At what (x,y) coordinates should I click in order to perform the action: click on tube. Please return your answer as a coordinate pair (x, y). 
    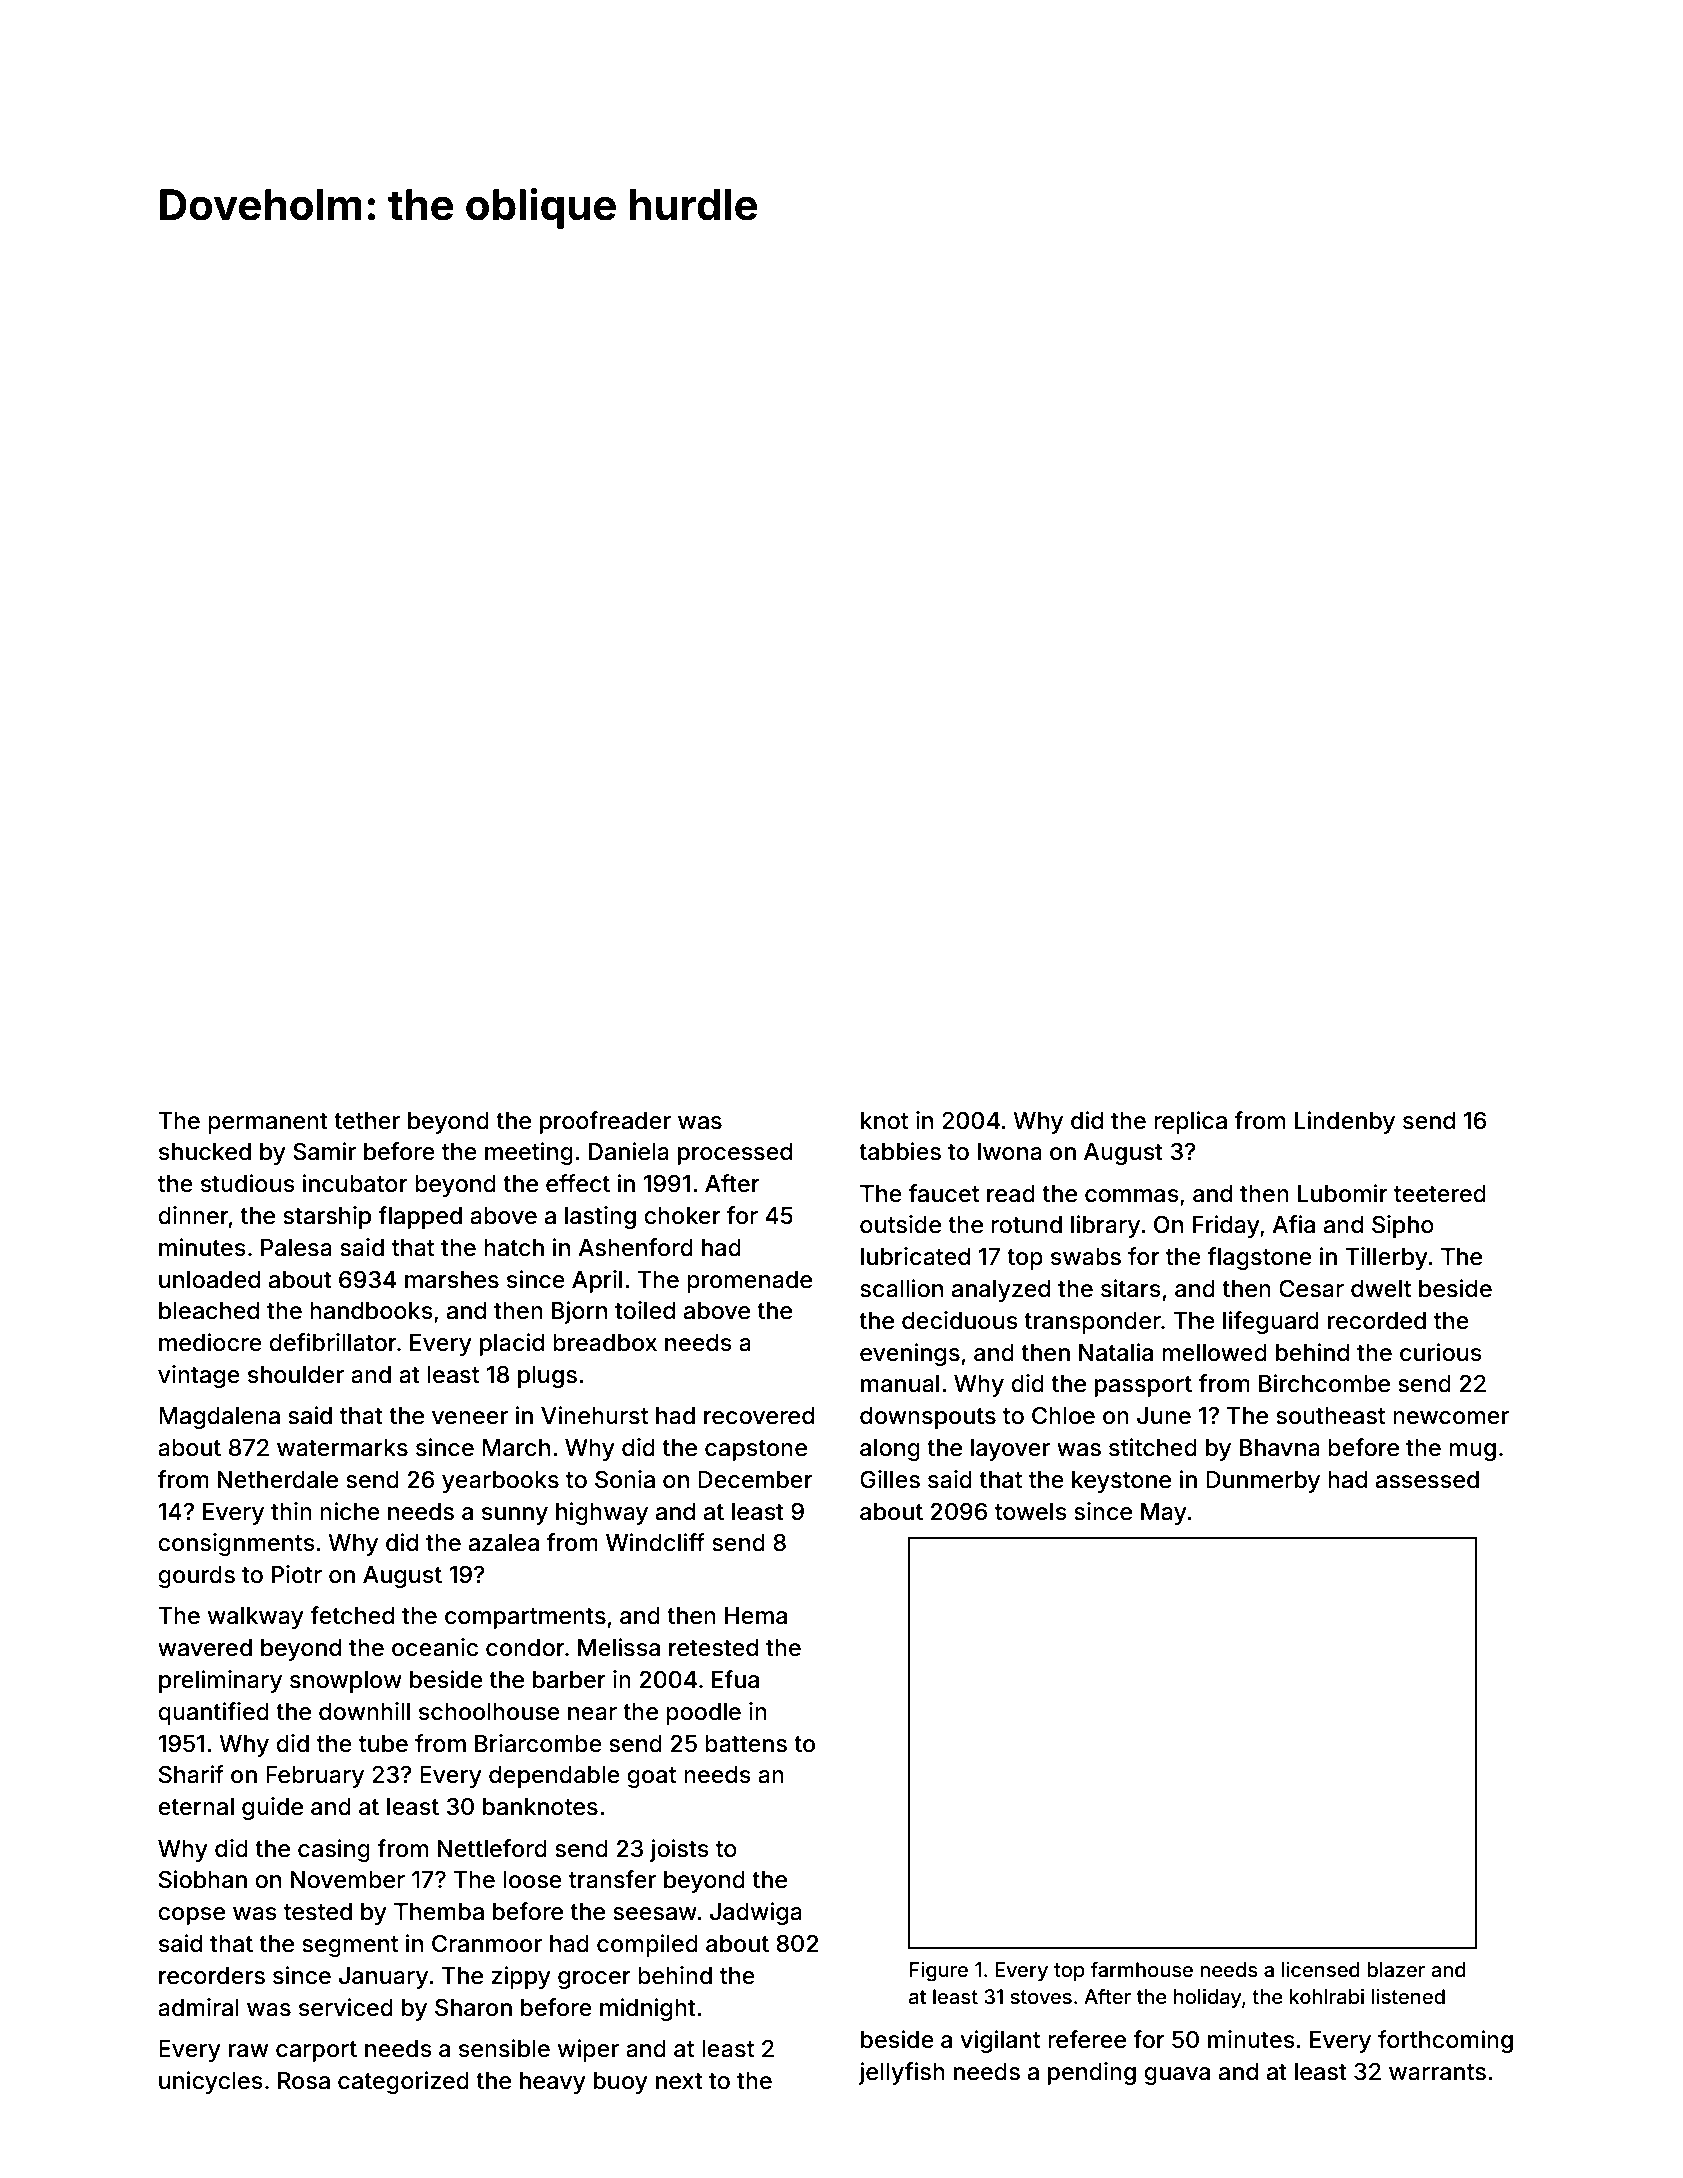
    Looking at the image, I should click on (383, 1744).
